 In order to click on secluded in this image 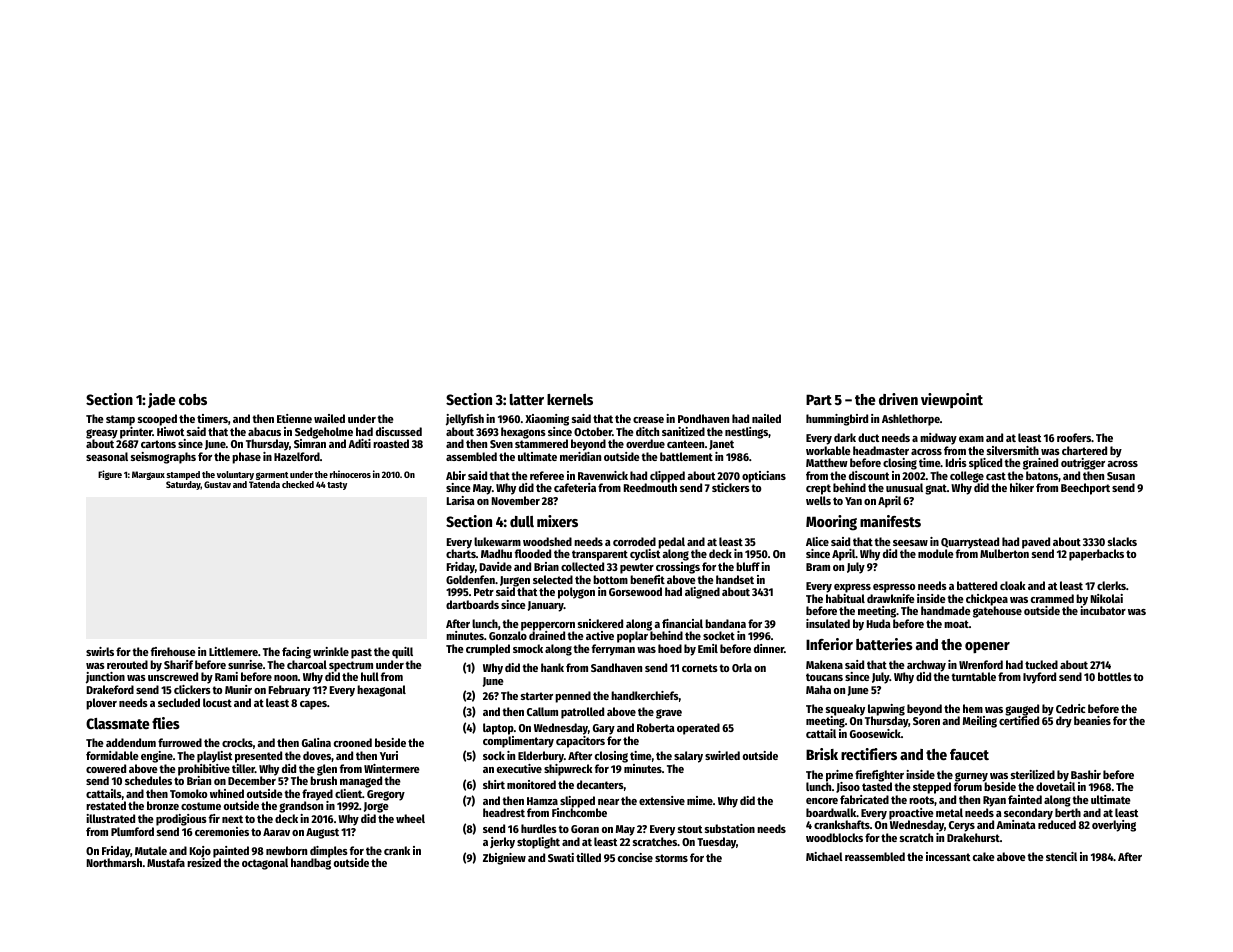, I will do `click(179, 702)`.
